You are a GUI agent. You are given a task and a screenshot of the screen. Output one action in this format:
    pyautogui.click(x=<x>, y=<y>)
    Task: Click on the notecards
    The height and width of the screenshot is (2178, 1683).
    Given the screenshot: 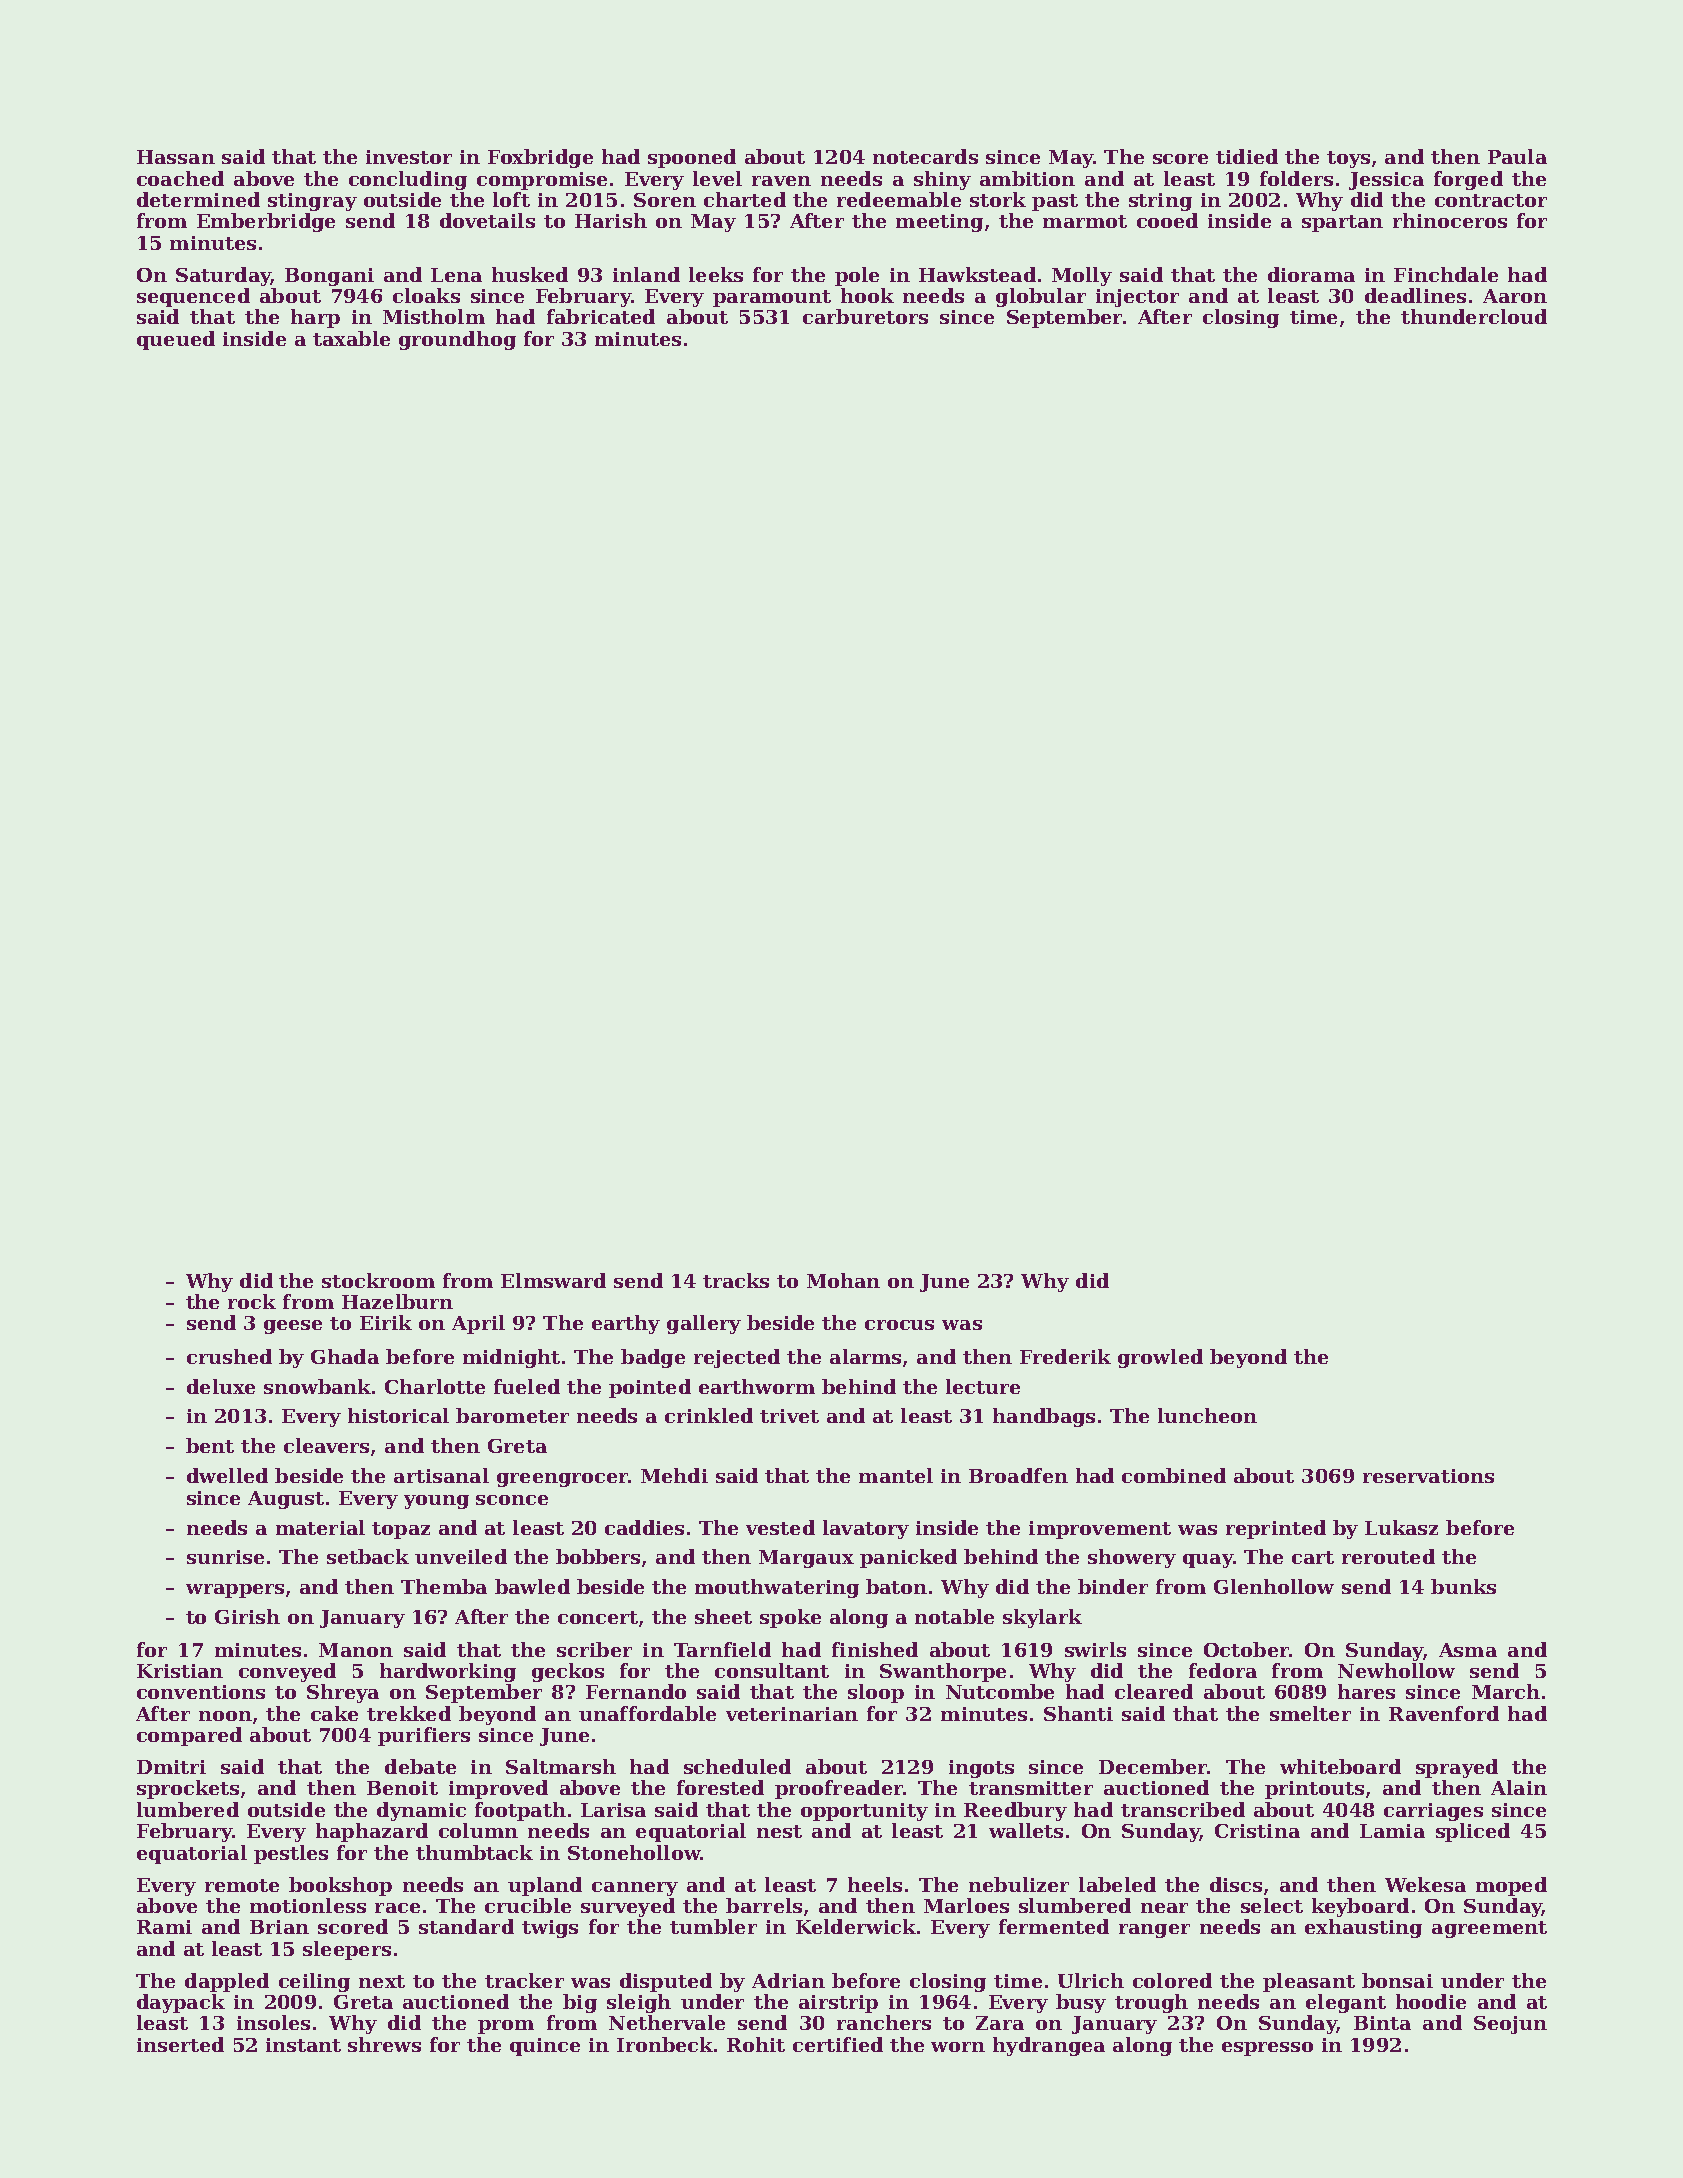 What is the action you would take?
    pyautogui.click(x=925, y=156)
